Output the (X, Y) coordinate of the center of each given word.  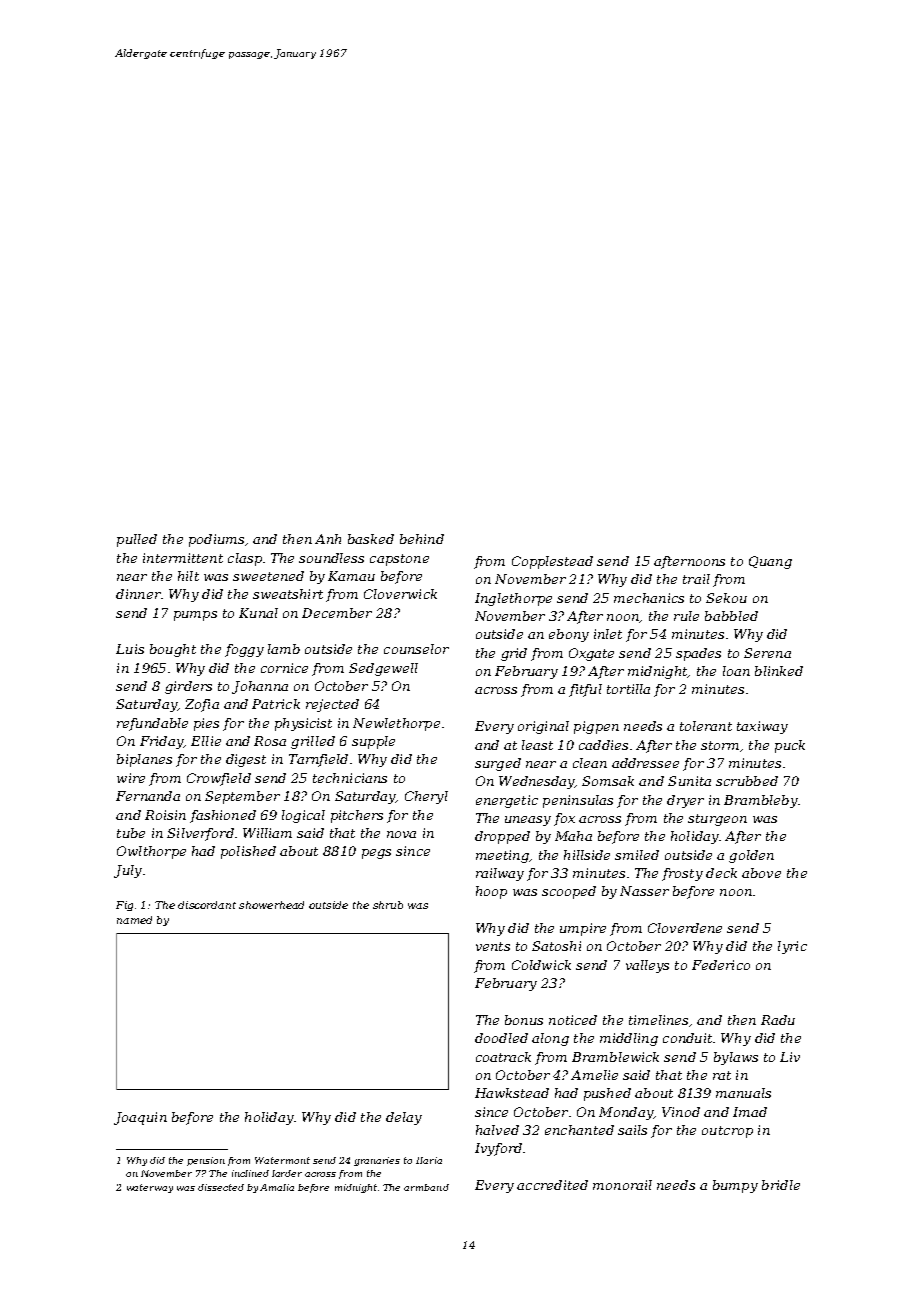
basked (371, 539)
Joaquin (140, 1118)
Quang (770, 562)
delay (404, 1118)
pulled (137, 540)
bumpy (735, 1186)
